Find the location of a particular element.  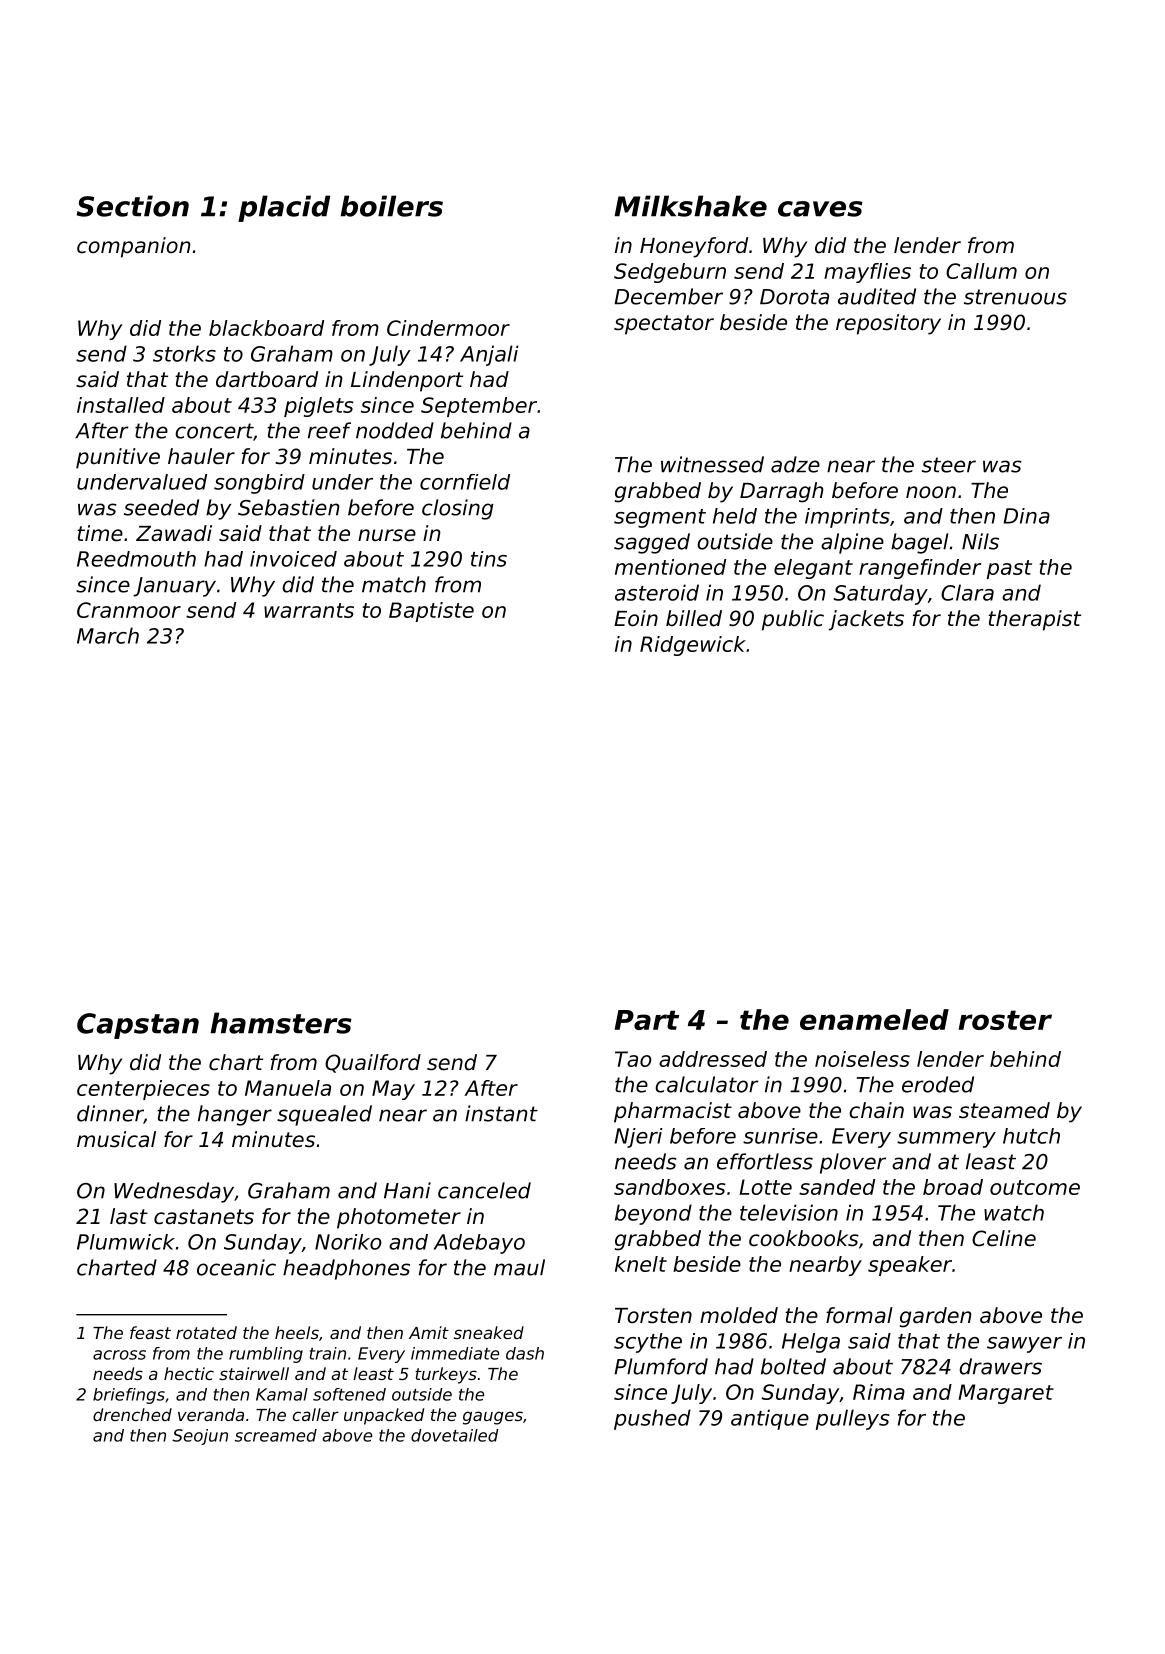

Part is located at coordinates (646, 1020).
